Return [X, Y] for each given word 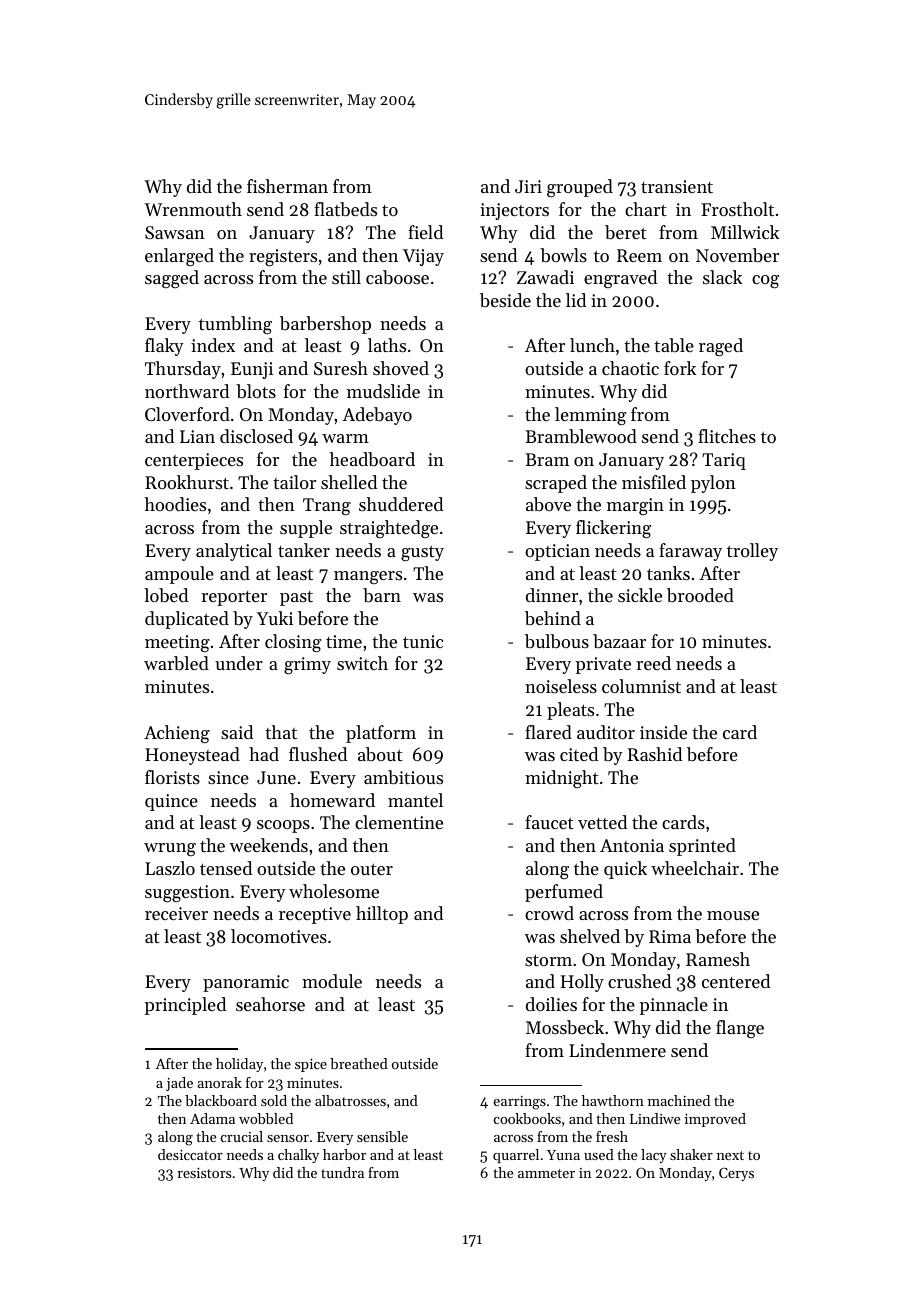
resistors [204, 1173]
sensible [382, 1136]
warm [345, 438]
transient [677, 186]
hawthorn [613, 1100]
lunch [592, 345]
